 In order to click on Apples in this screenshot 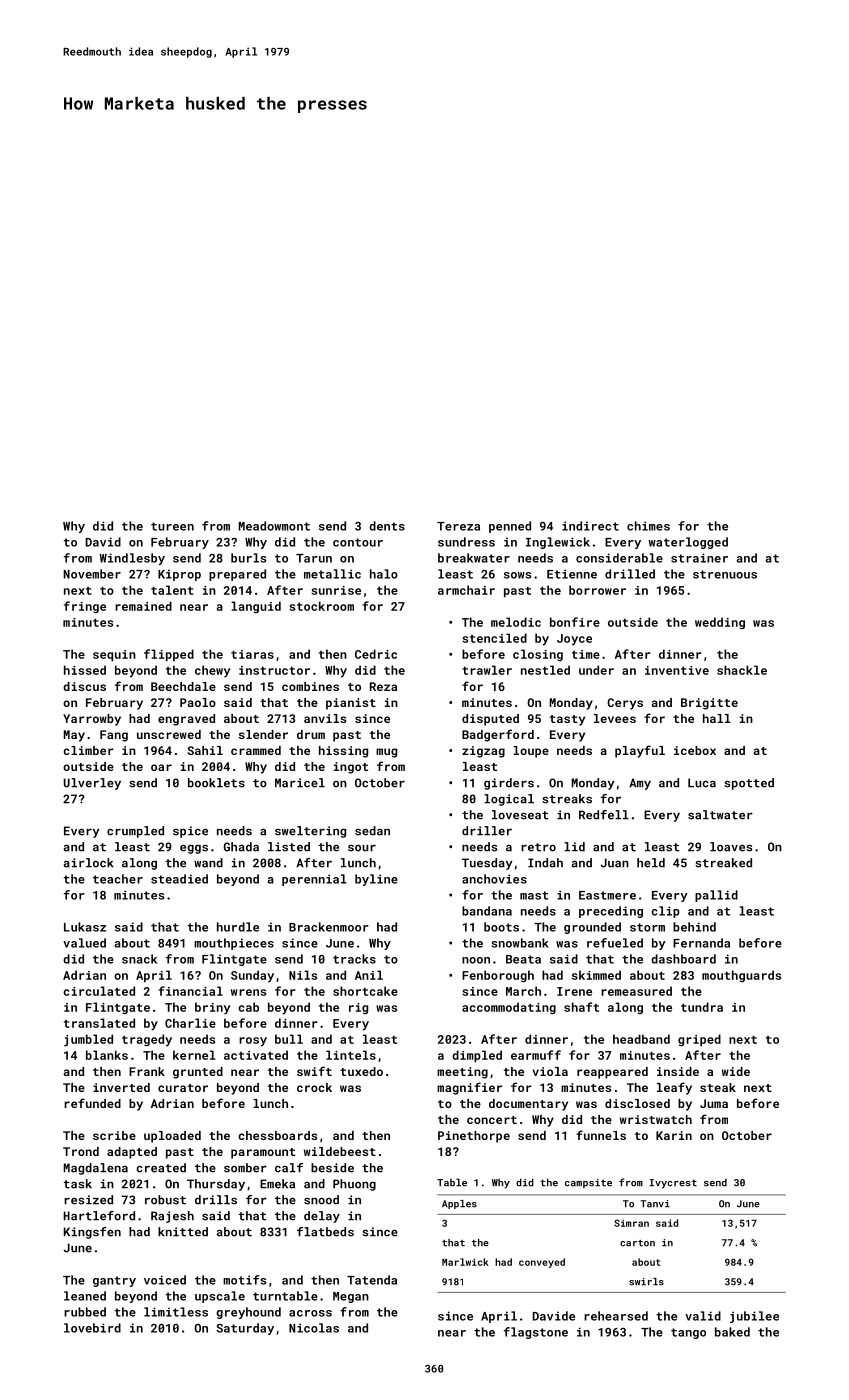, I will do `click(459, 1204)`.
